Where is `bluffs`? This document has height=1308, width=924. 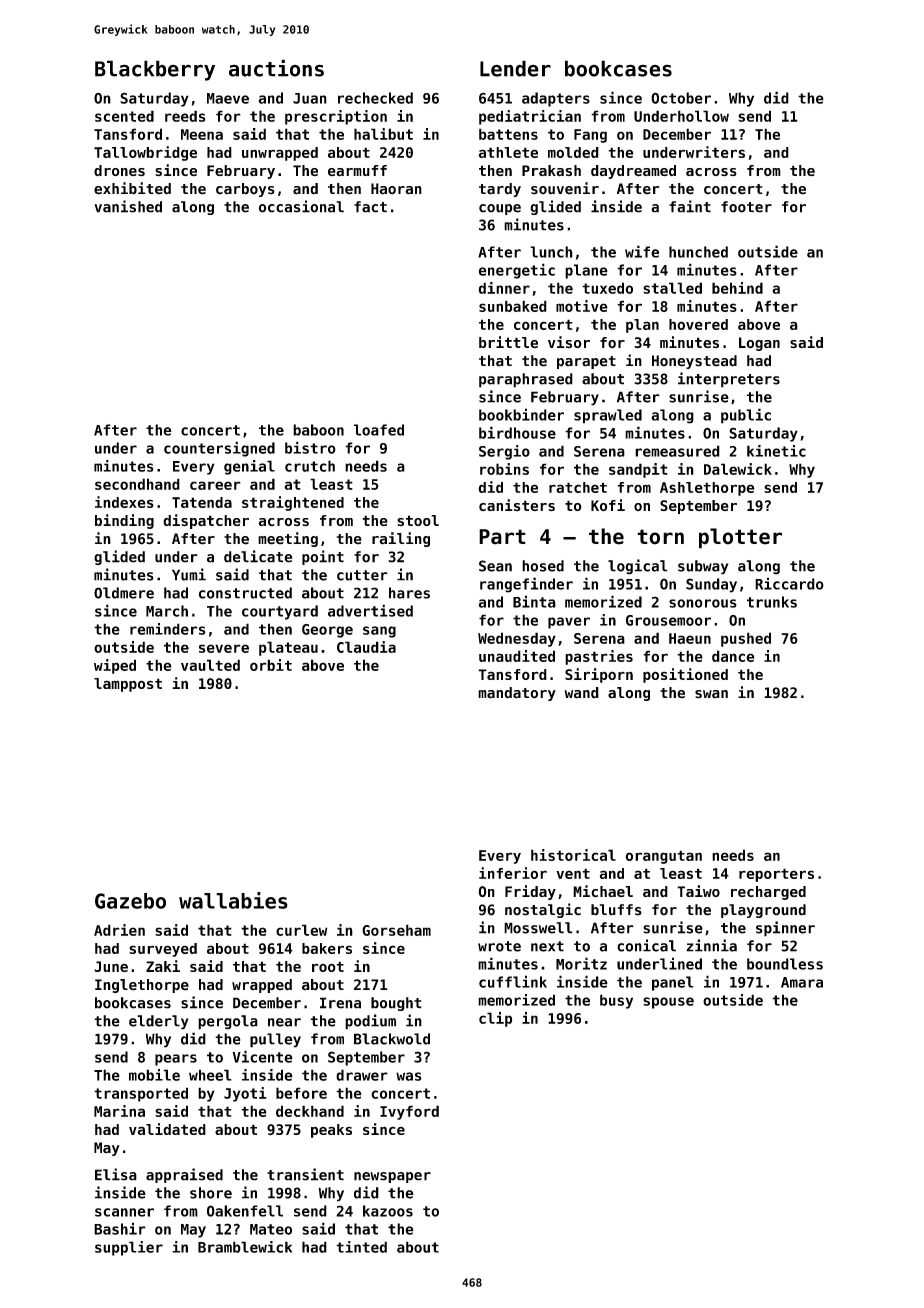 bluffs is located at coordinates (616, 910).
